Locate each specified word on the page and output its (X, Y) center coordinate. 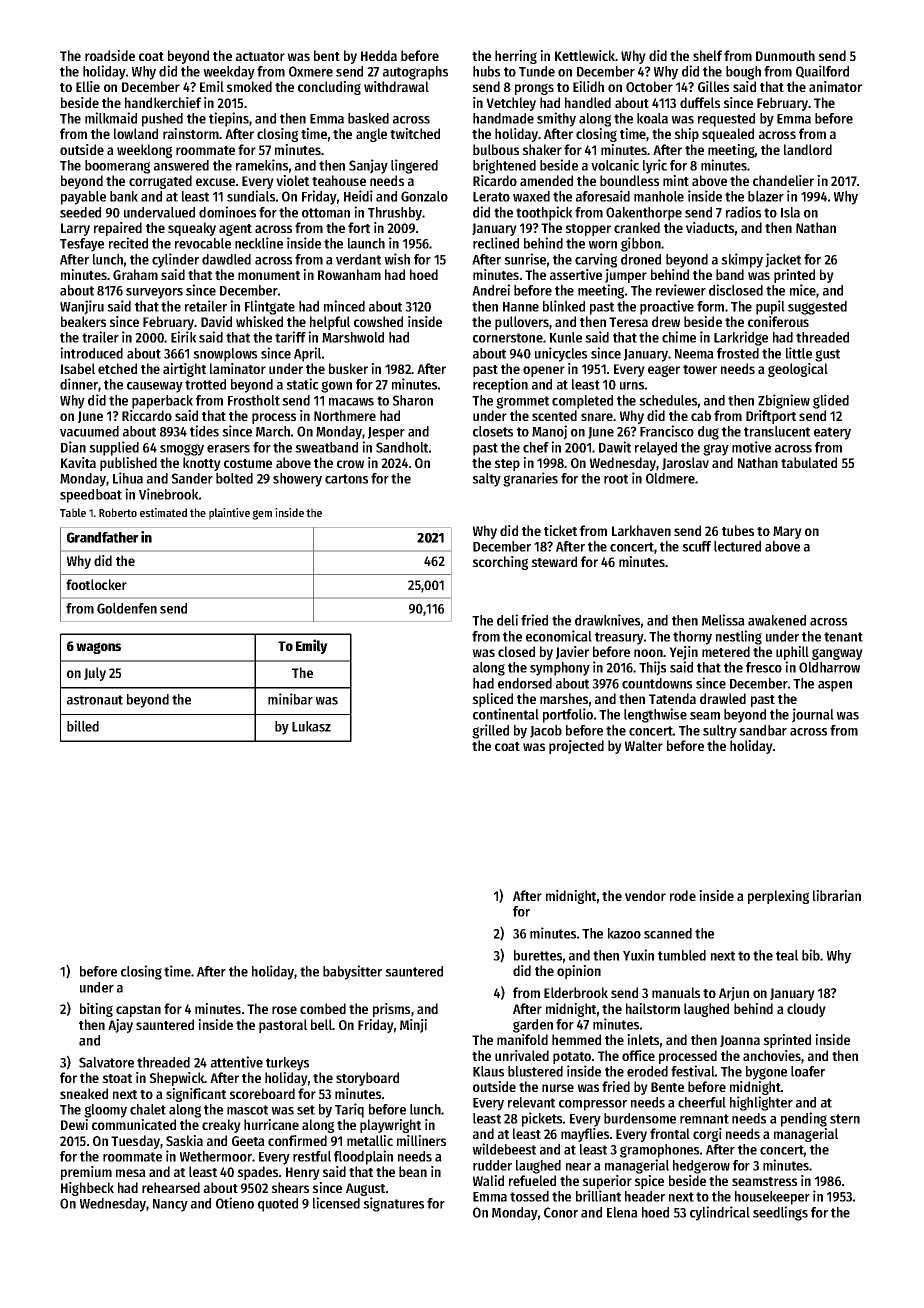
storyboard (367, 1079)
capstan (138, 1011)
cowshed (378, 321)
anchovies (772, 1055)
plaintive (229, 514)
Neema (694, 354)
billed (83, 726)
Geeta (248, 1141)
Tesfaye (82, 245)
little (799, 353)
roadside (110, 55)
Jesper (386, 433)
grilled (490, 731)
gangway (837, 654)
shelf (707, 55)
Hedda (379, 55)
